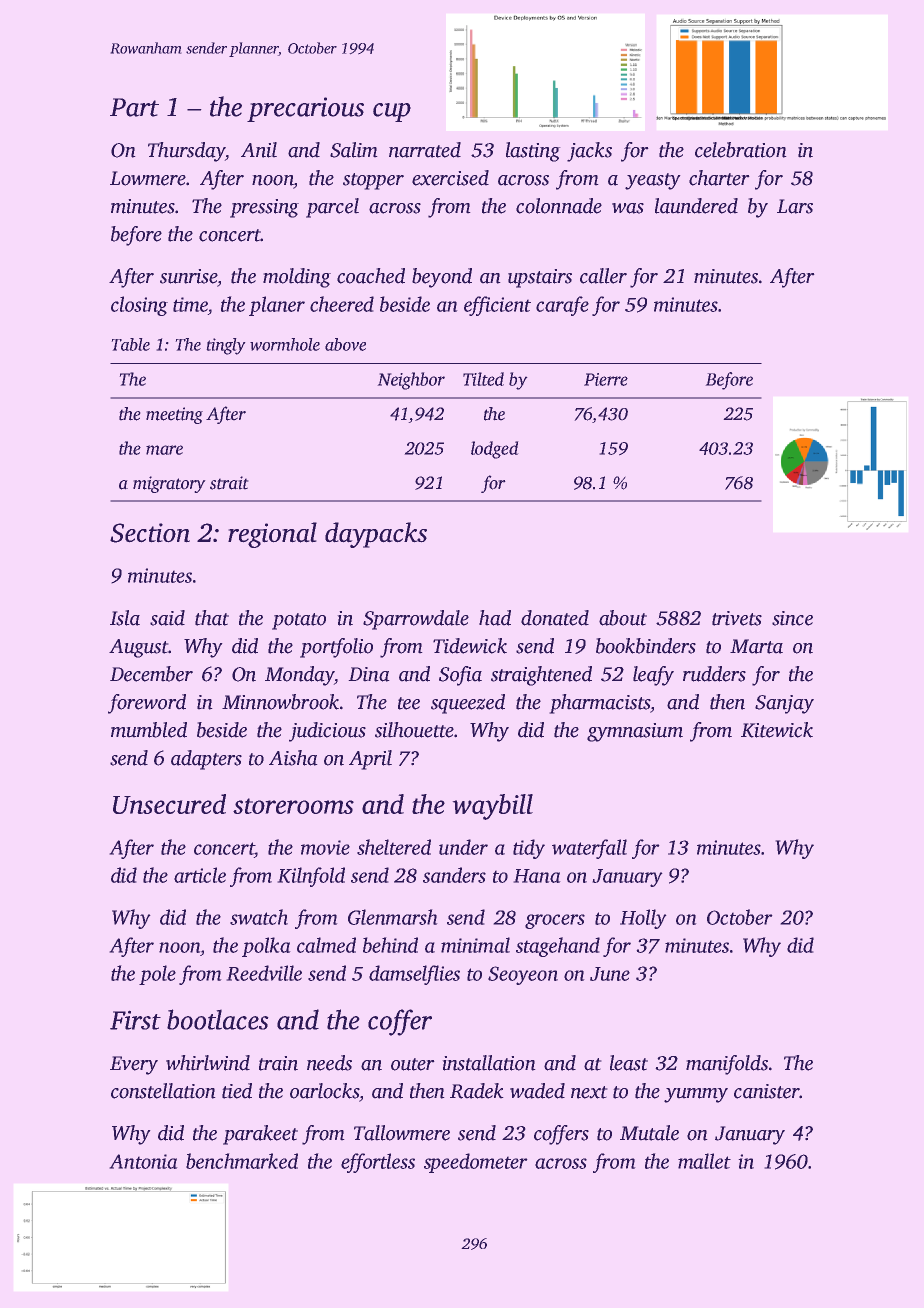 The height and width of the screenshot is (1308, 924). Describe the element at coordinates (792, 618) in the screenshot. I see `since` at that location.
